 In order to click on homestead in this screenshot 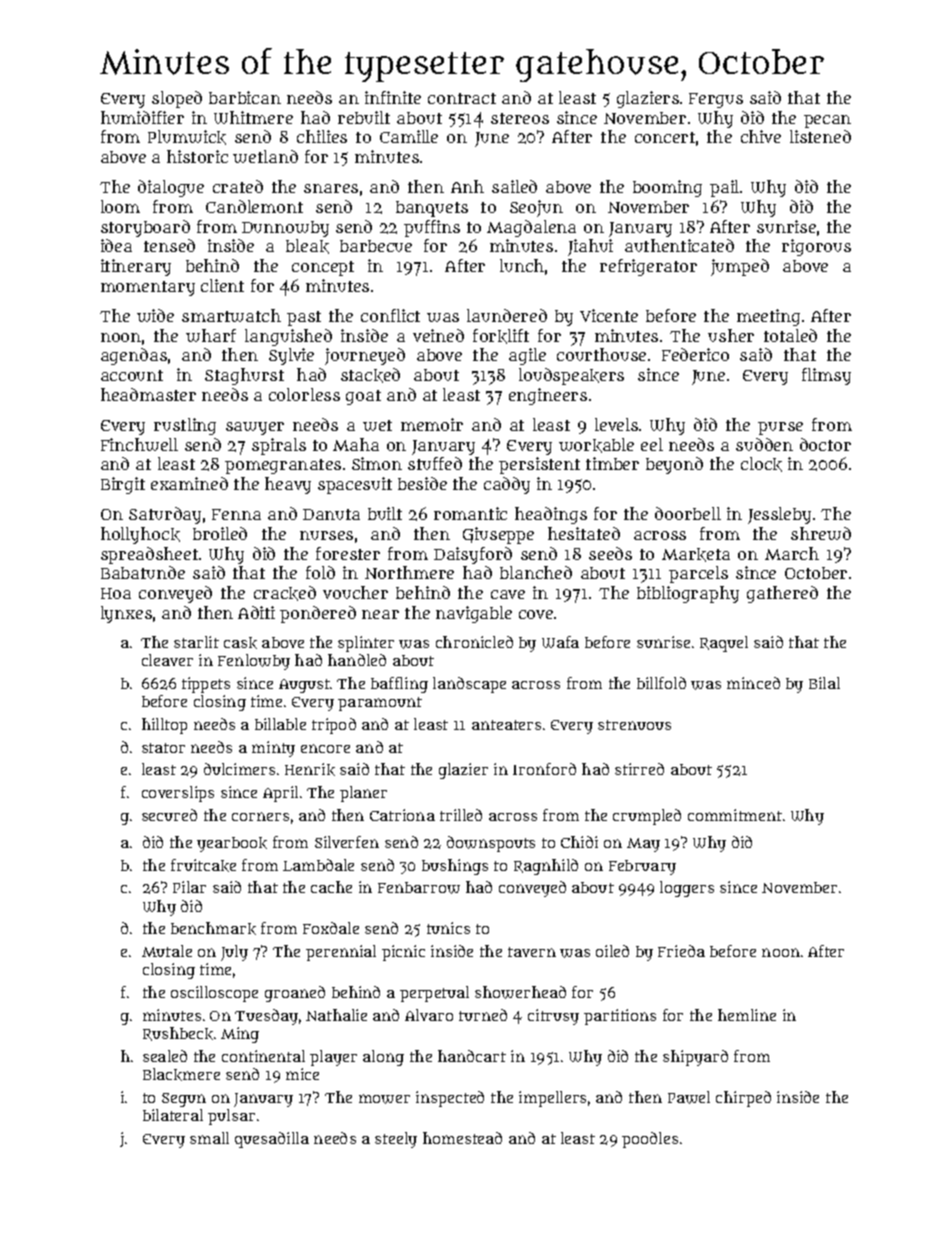, I will do `click(462, 1138)`.
